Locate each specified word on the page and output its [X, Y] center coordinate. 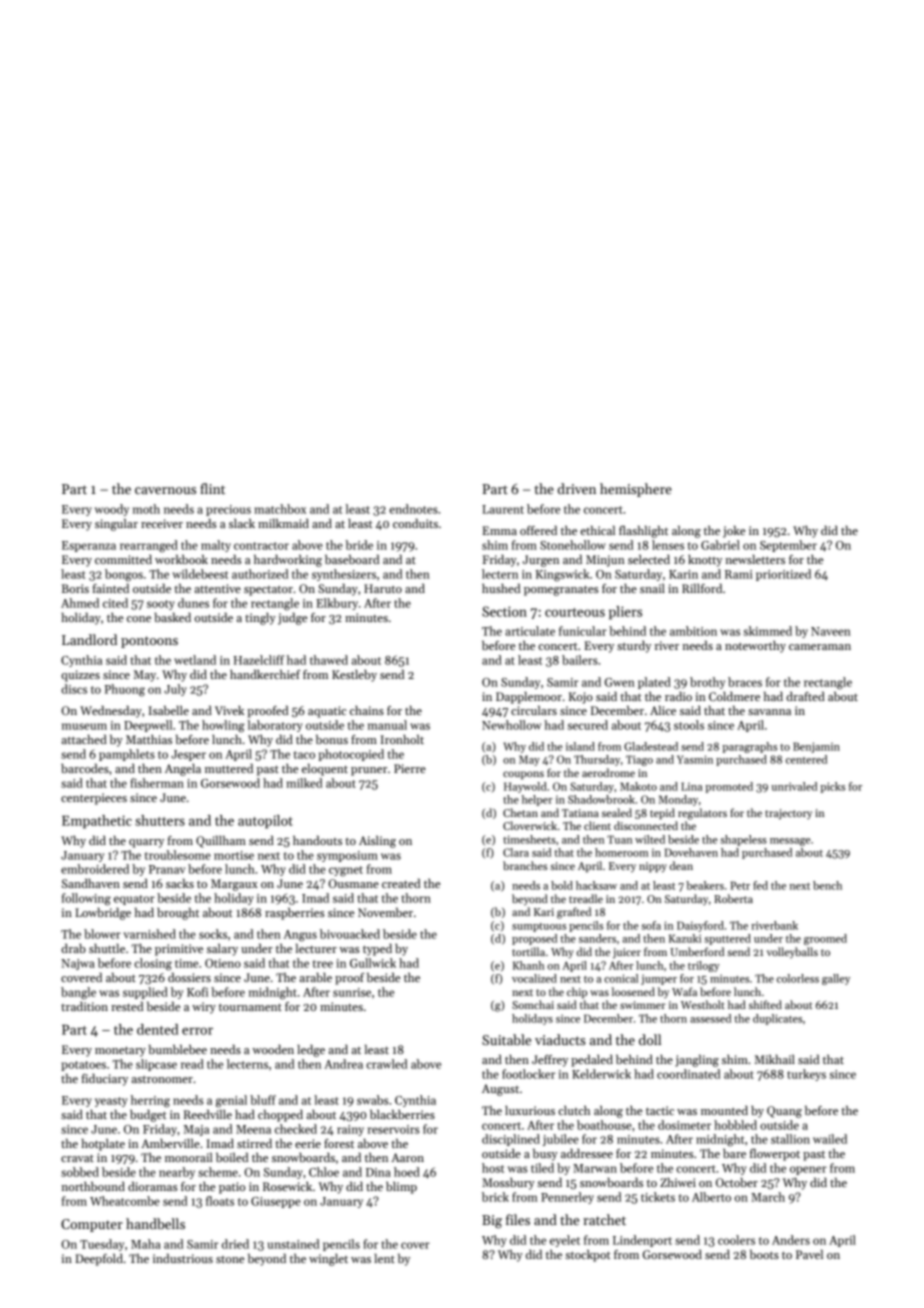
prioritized [783, 575]
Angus [300, 936]
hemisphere [636, 490]
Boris [75, 588]
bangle [78, 993]
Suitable [506, 1039]
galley [836, 979]
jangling [697, 1061]
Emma [499, 530]
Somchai [533, 1004]
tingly [260, 619]
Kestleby [354, 676]
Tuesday [102, 1245]
